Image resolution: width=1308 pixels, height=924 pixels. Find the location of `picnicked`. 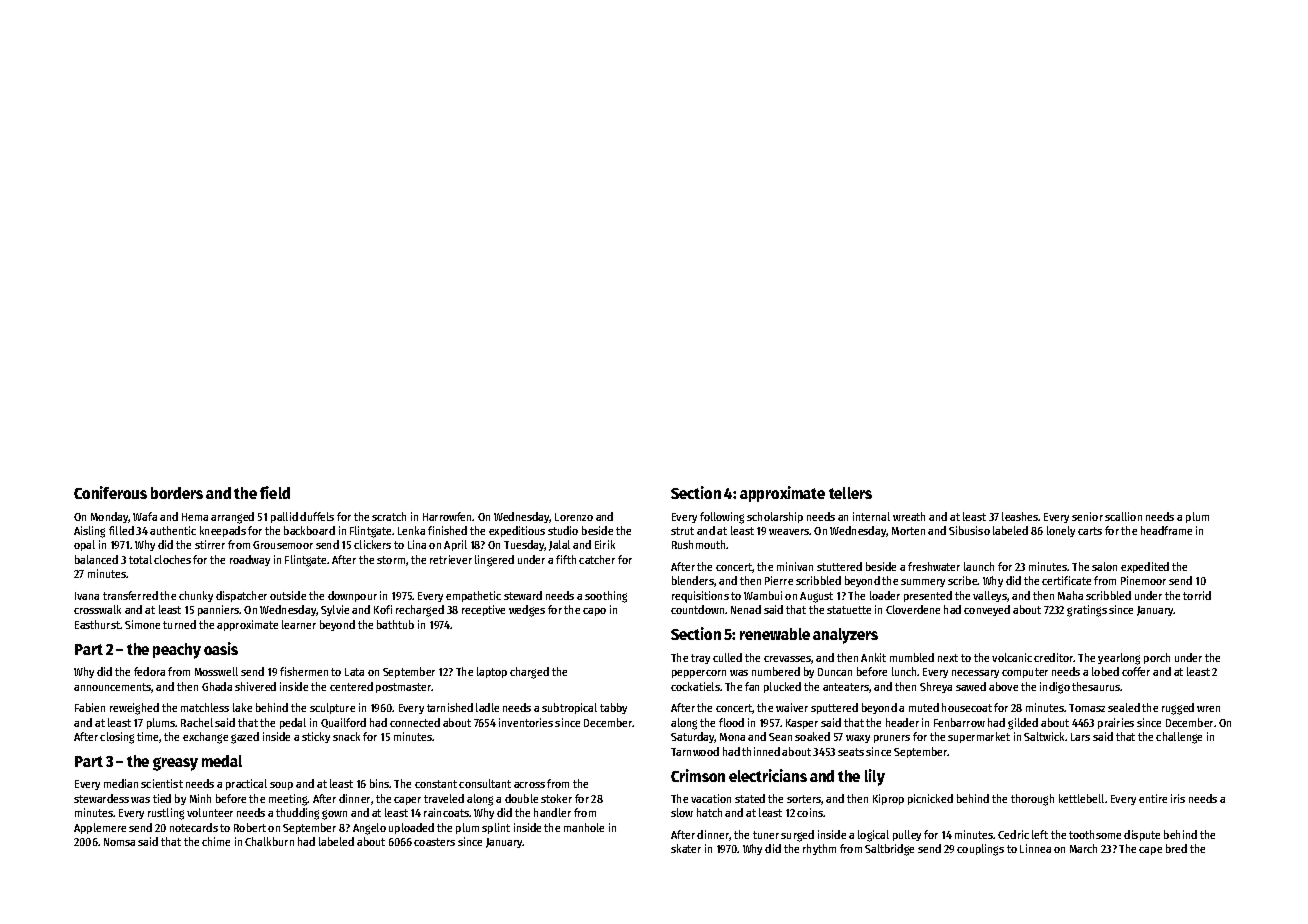

picnicked is located at coordinates (930, 799).
